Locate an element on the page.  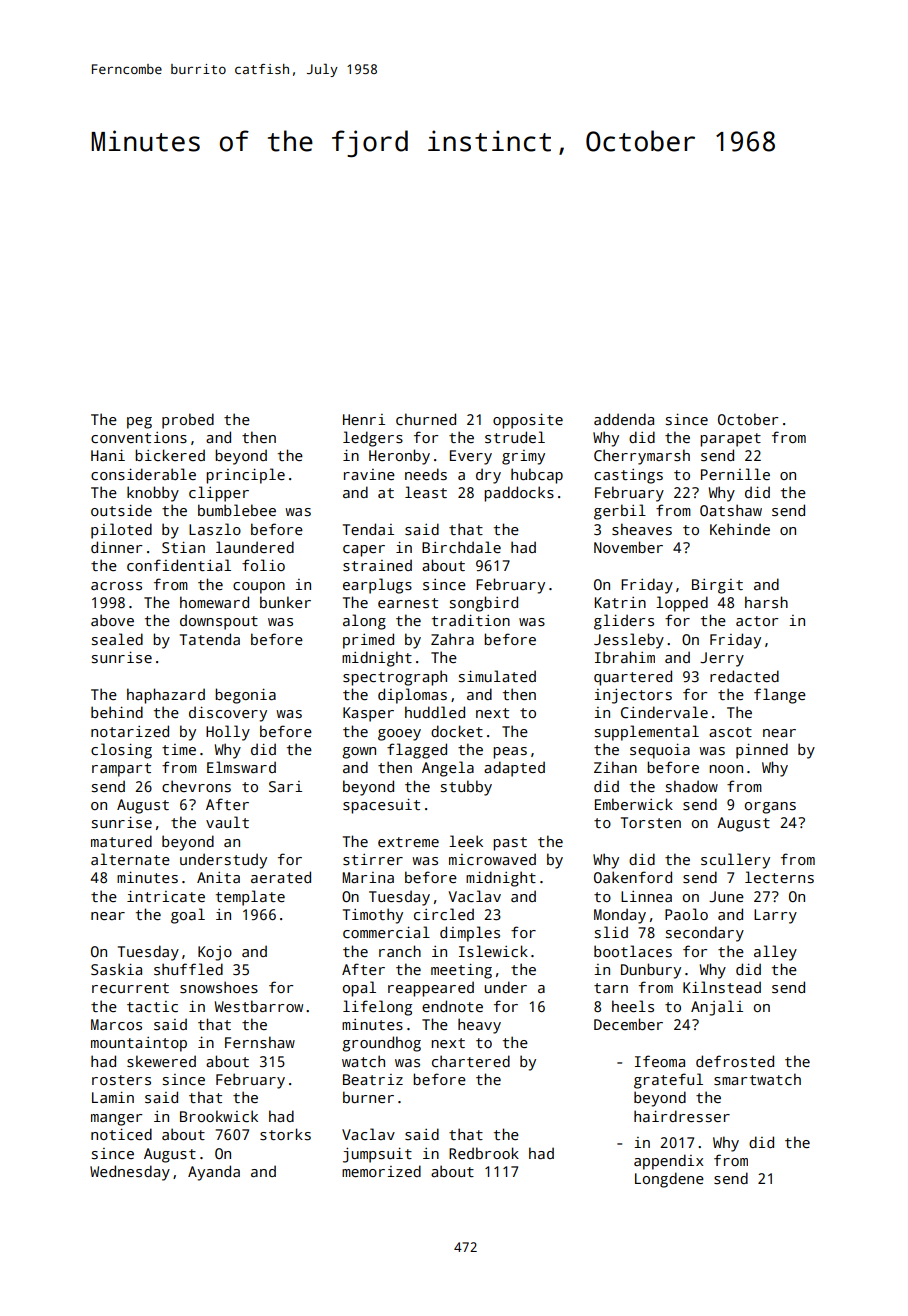
strained is located at coordinates (377, 565).
